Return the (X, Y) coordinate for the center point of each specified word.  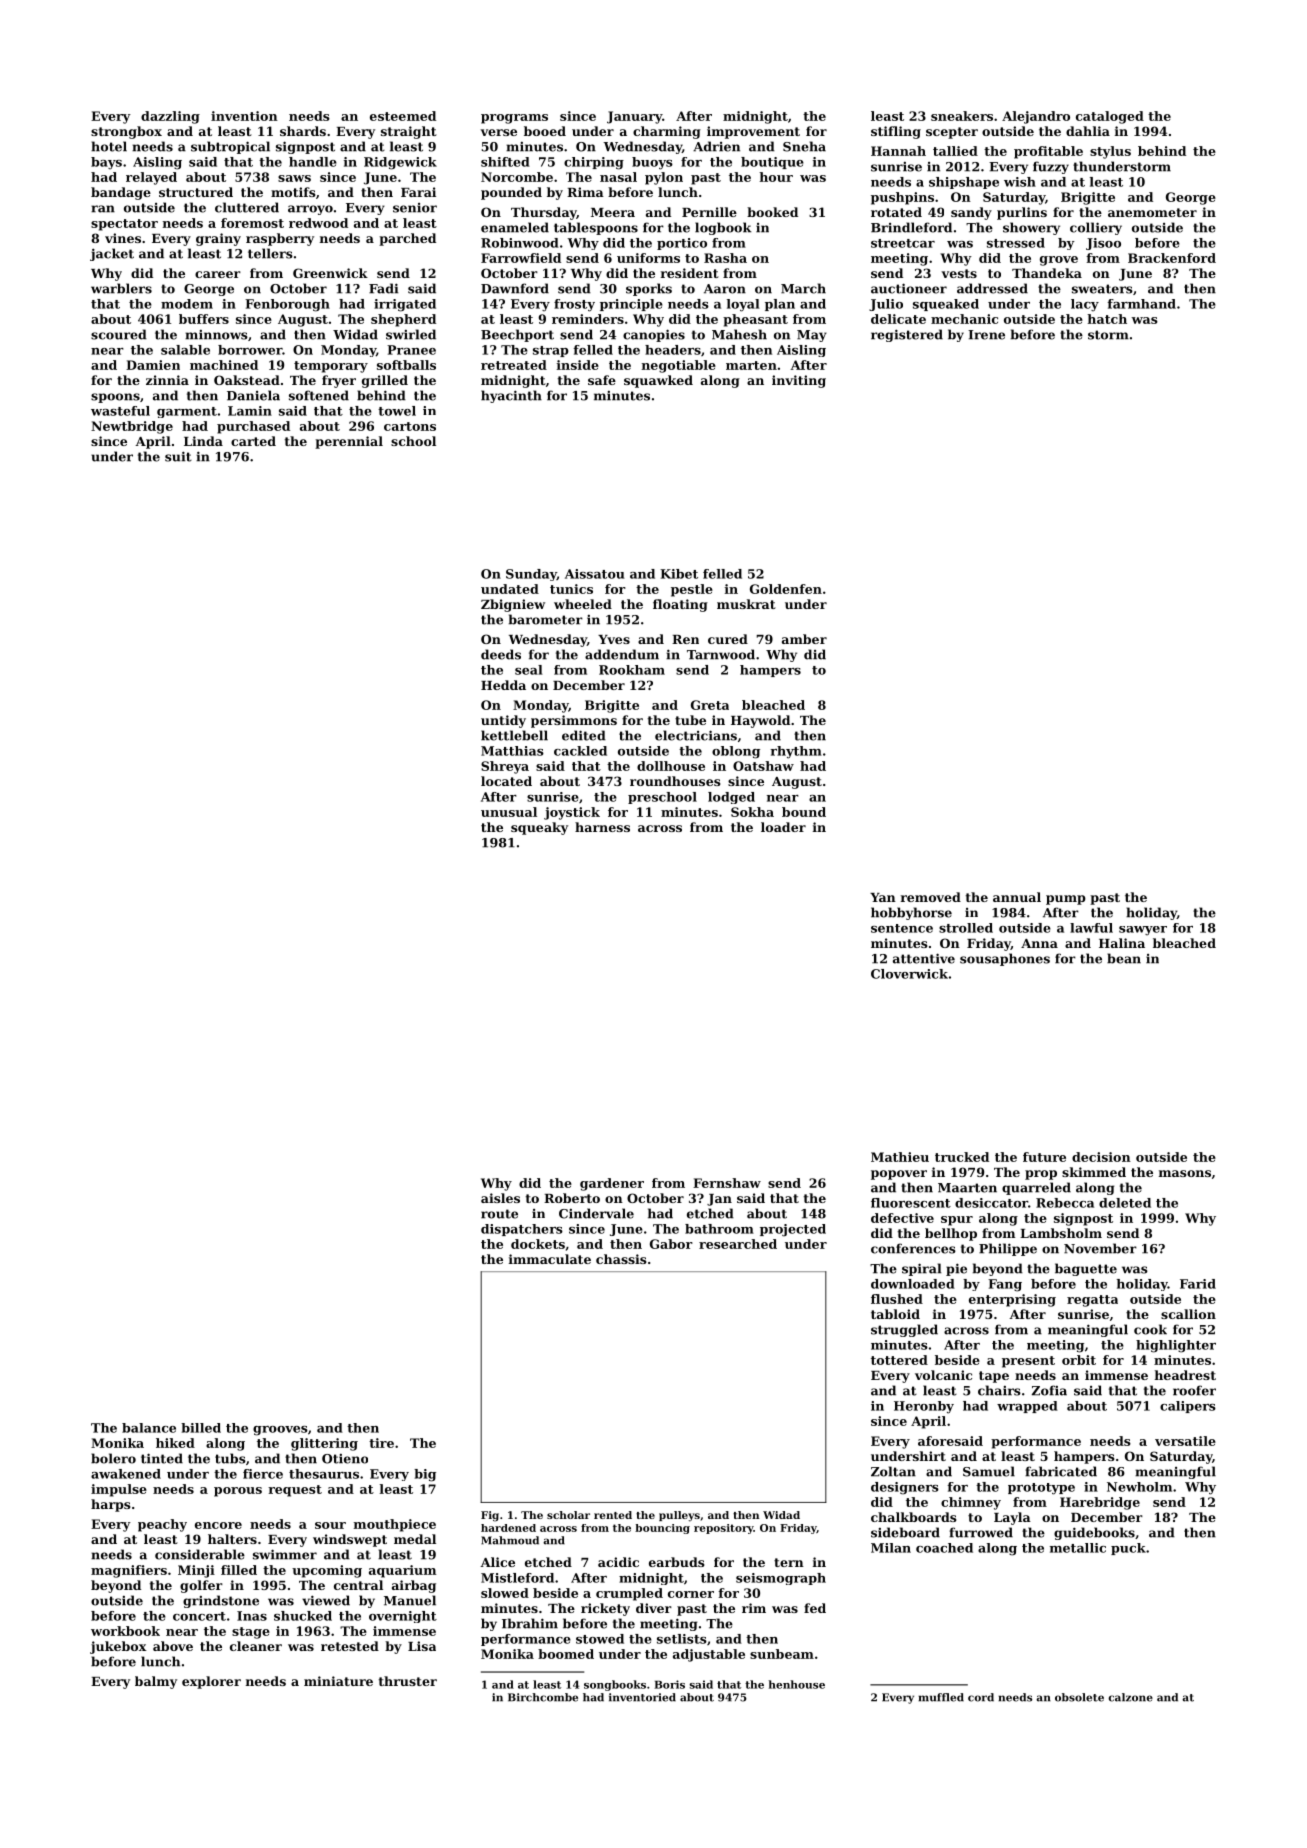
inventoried (642, 1697)
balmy (156, 1682)
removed (931, 897)
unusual (509, 812)
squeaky (539, 828)
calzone (1130, 1697)
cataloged (1110, 117)
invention (244, 116)
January (634, 117)
